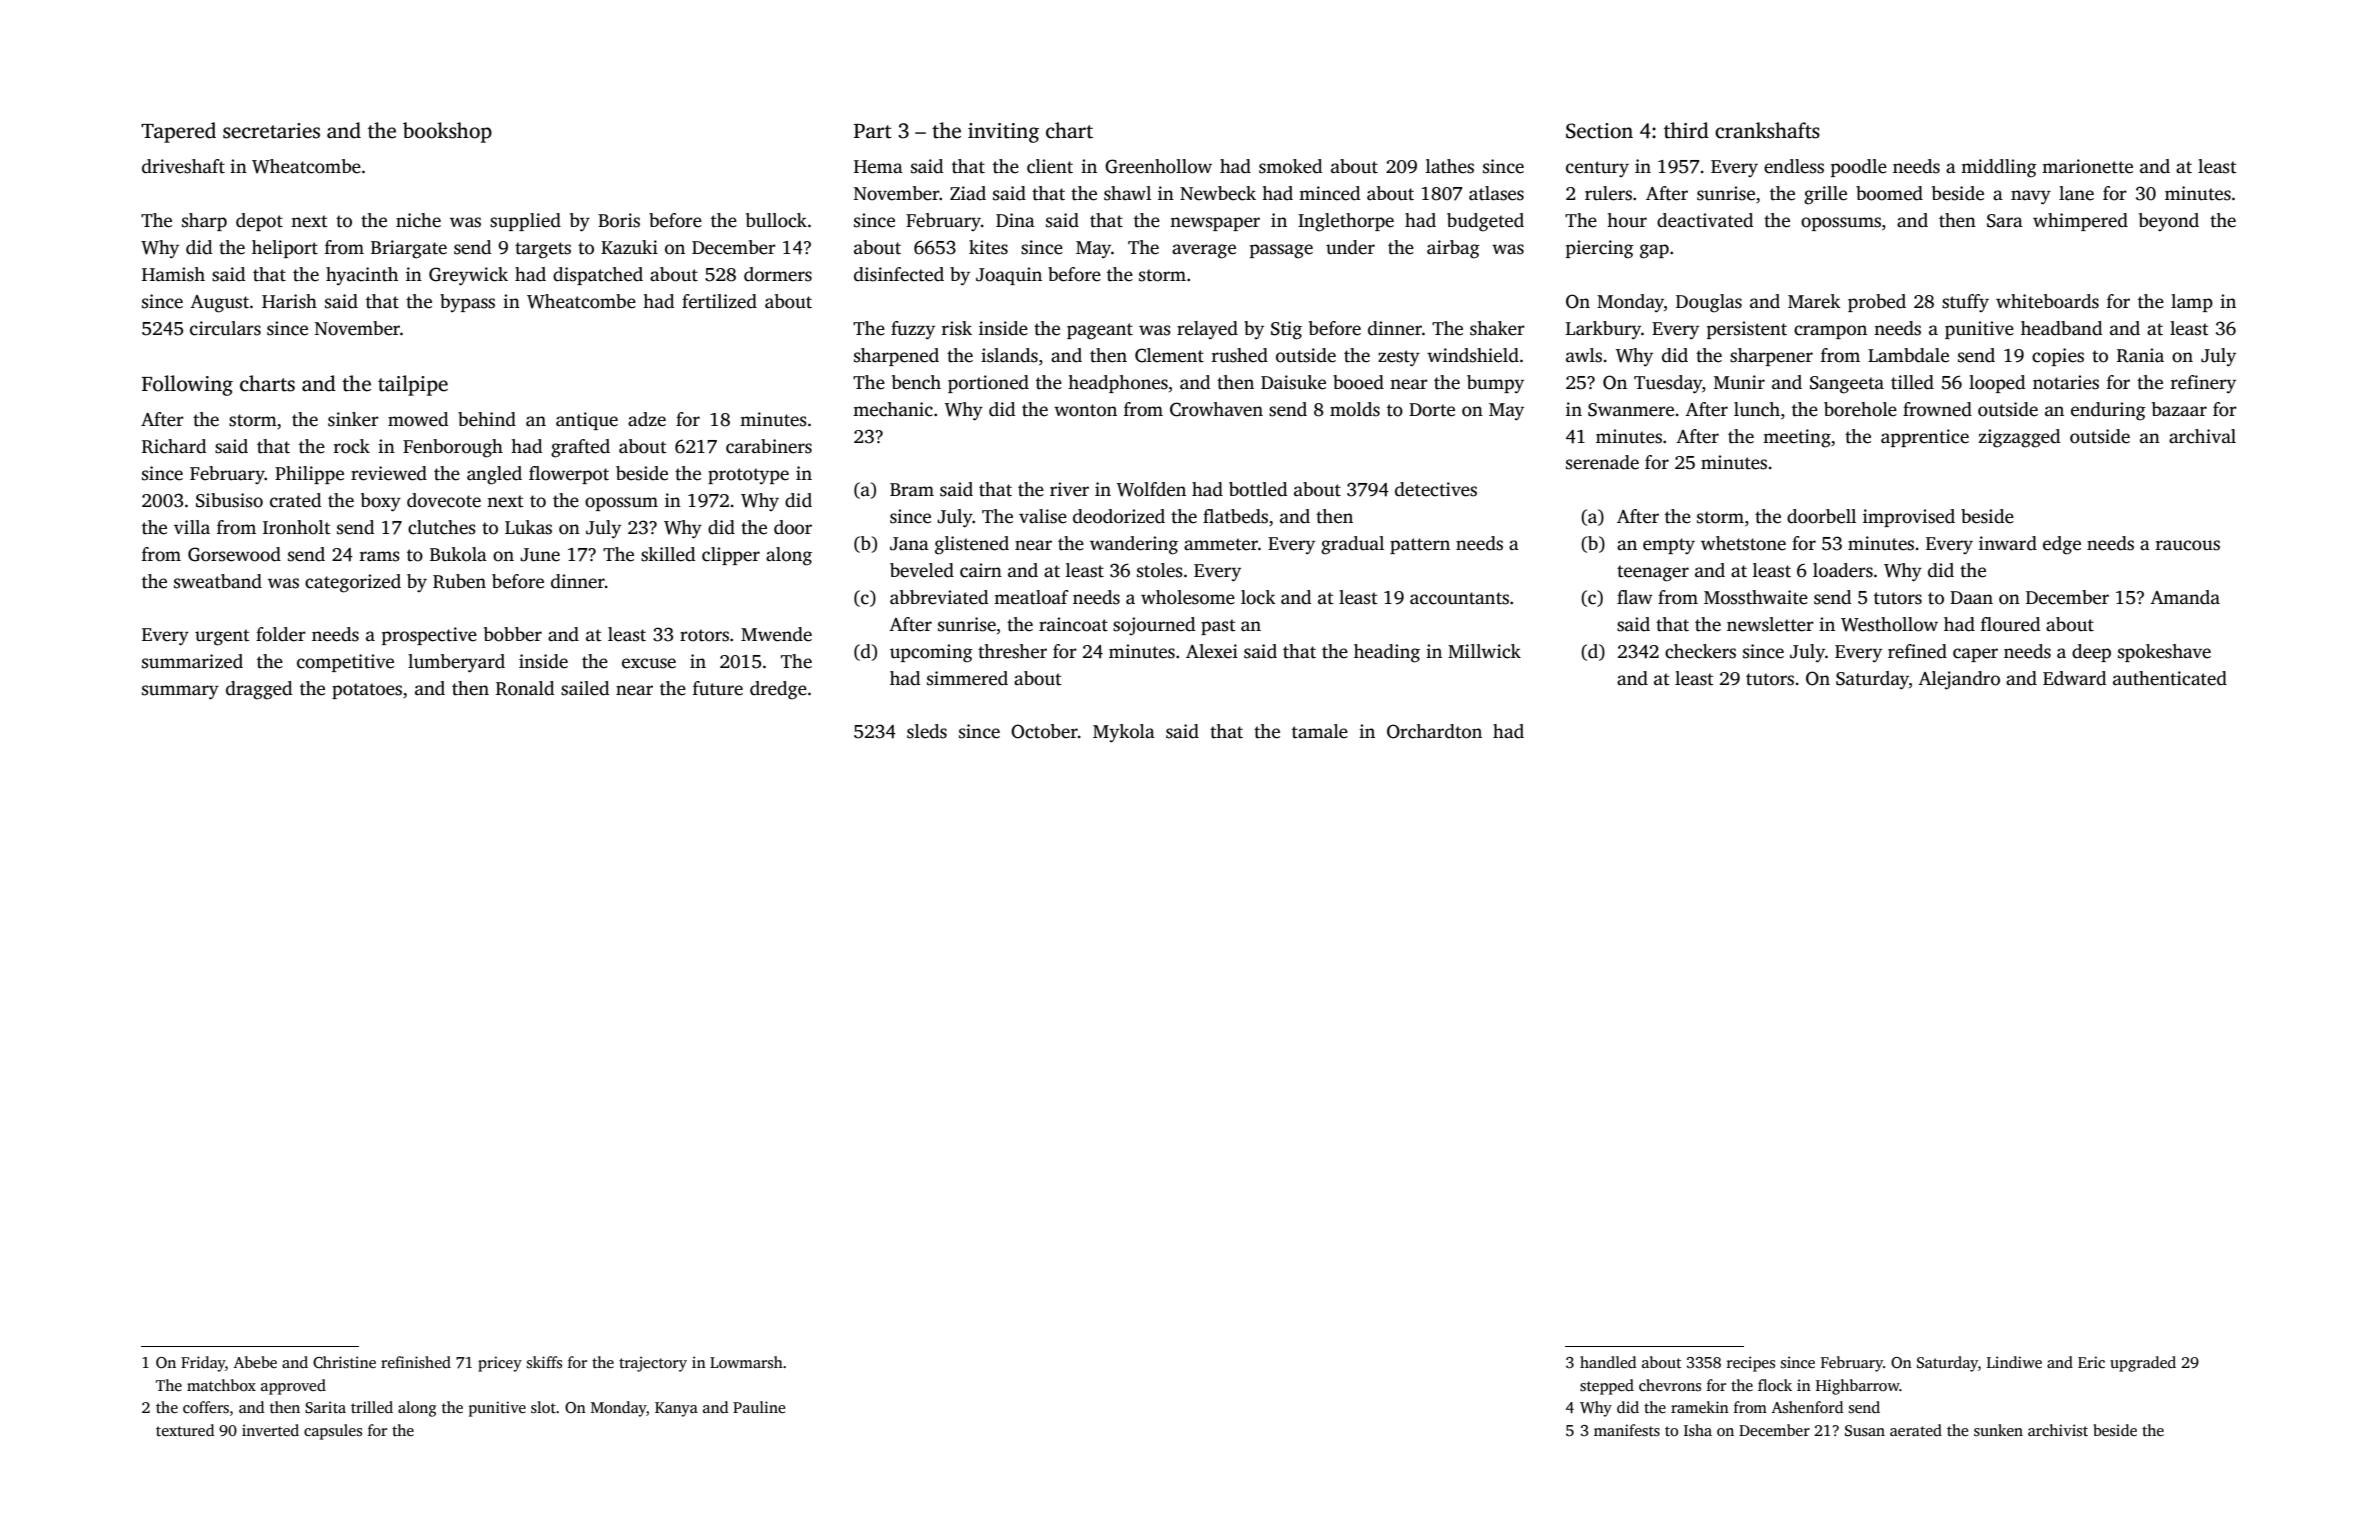 The width and height of the screenshot is (2378, 1539). What do you see at coordinates (467, 303) in the screenshot?
I see `bypass` at bounding box center [467, 303].
